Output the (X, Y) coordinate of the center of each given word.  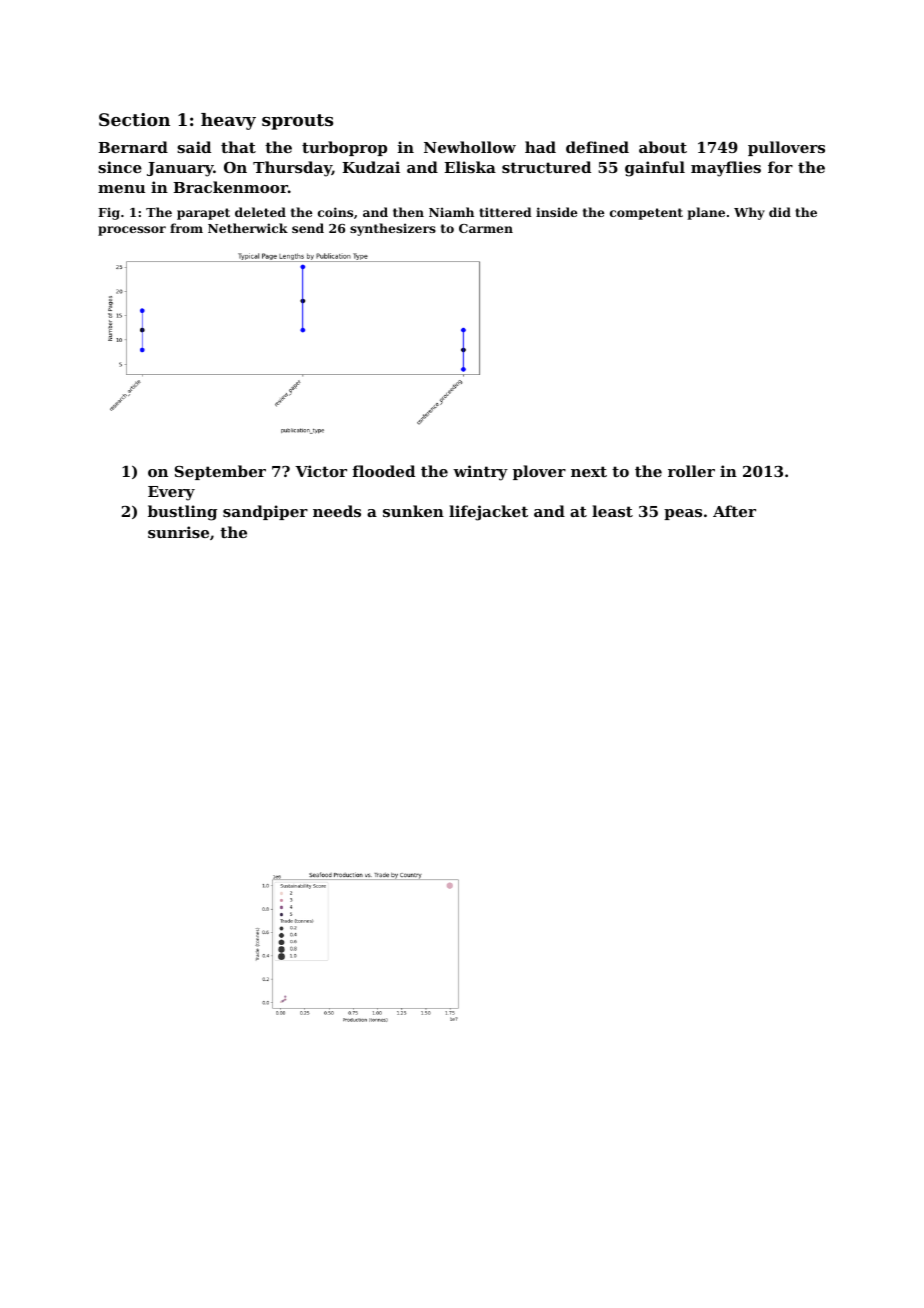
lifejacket (488, 513)
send (308, 228)
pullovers (786, 148)
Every (171, 493)
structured (546, 167)
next (589, 471)
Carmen (486, 228)
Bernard (133, 147)
